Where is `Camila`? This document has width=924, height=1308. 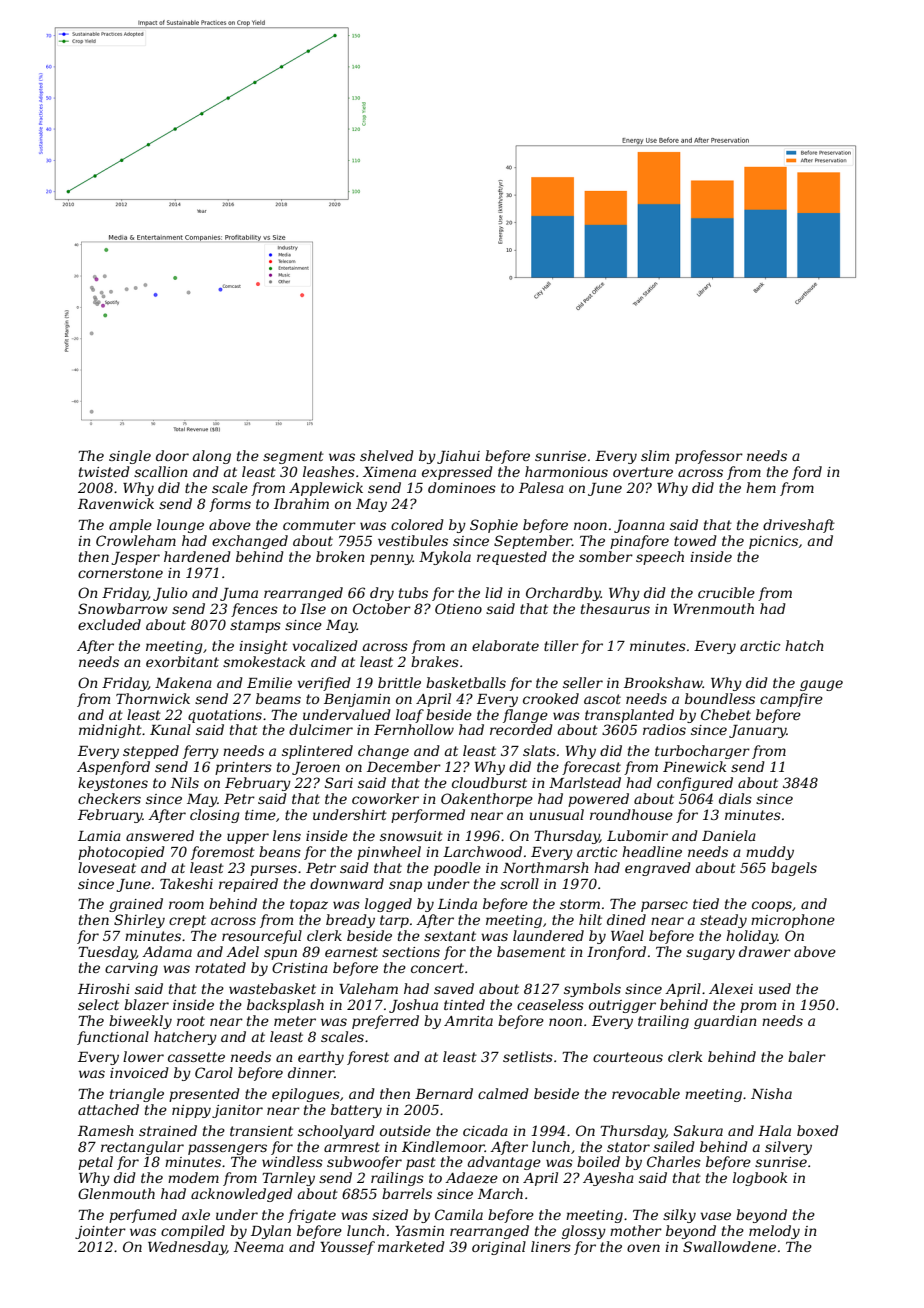 Camila is located at coordinates (459, 1214).
